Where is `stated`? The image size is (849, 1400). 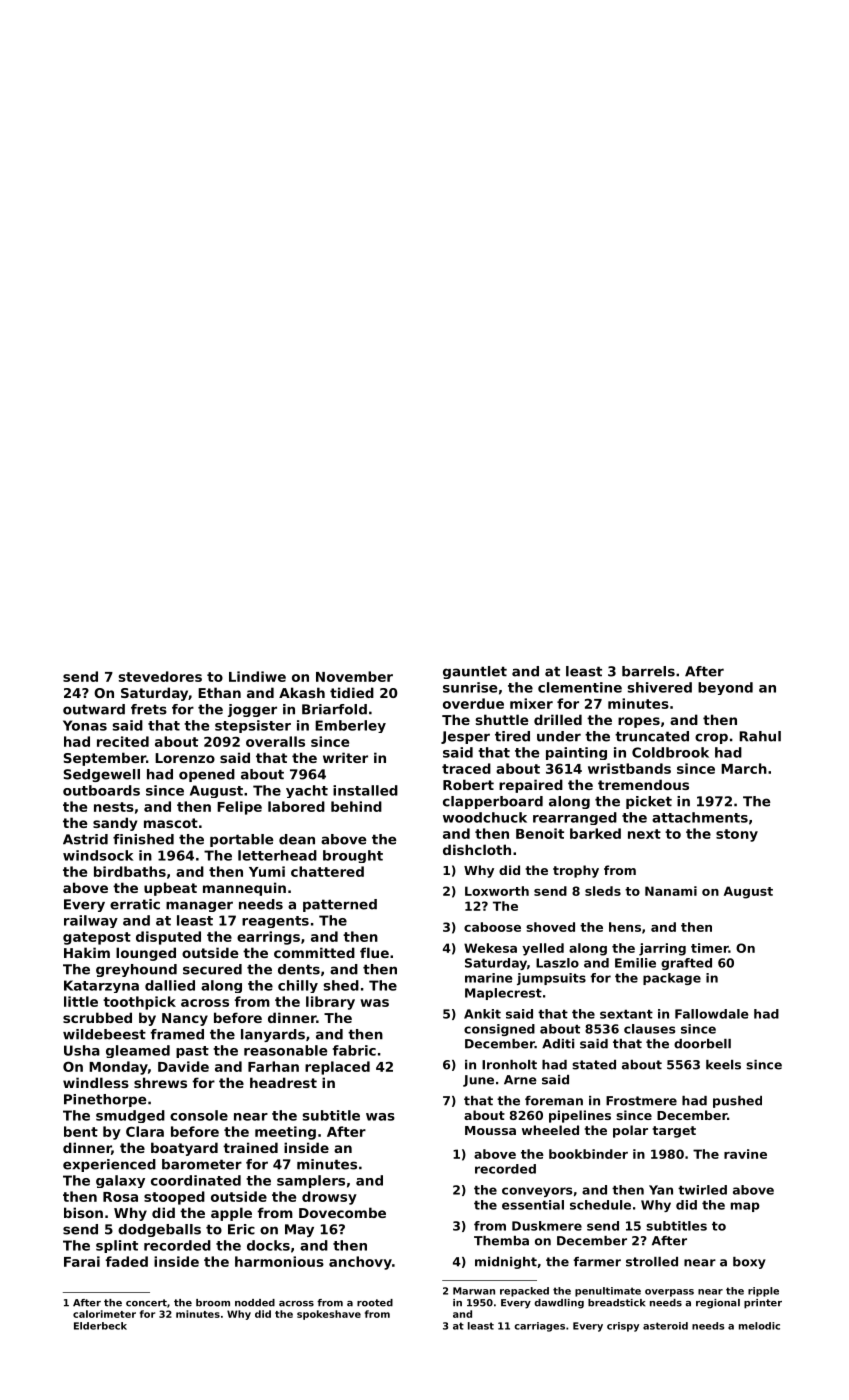 stated is located at coordinates (594, 1065).
